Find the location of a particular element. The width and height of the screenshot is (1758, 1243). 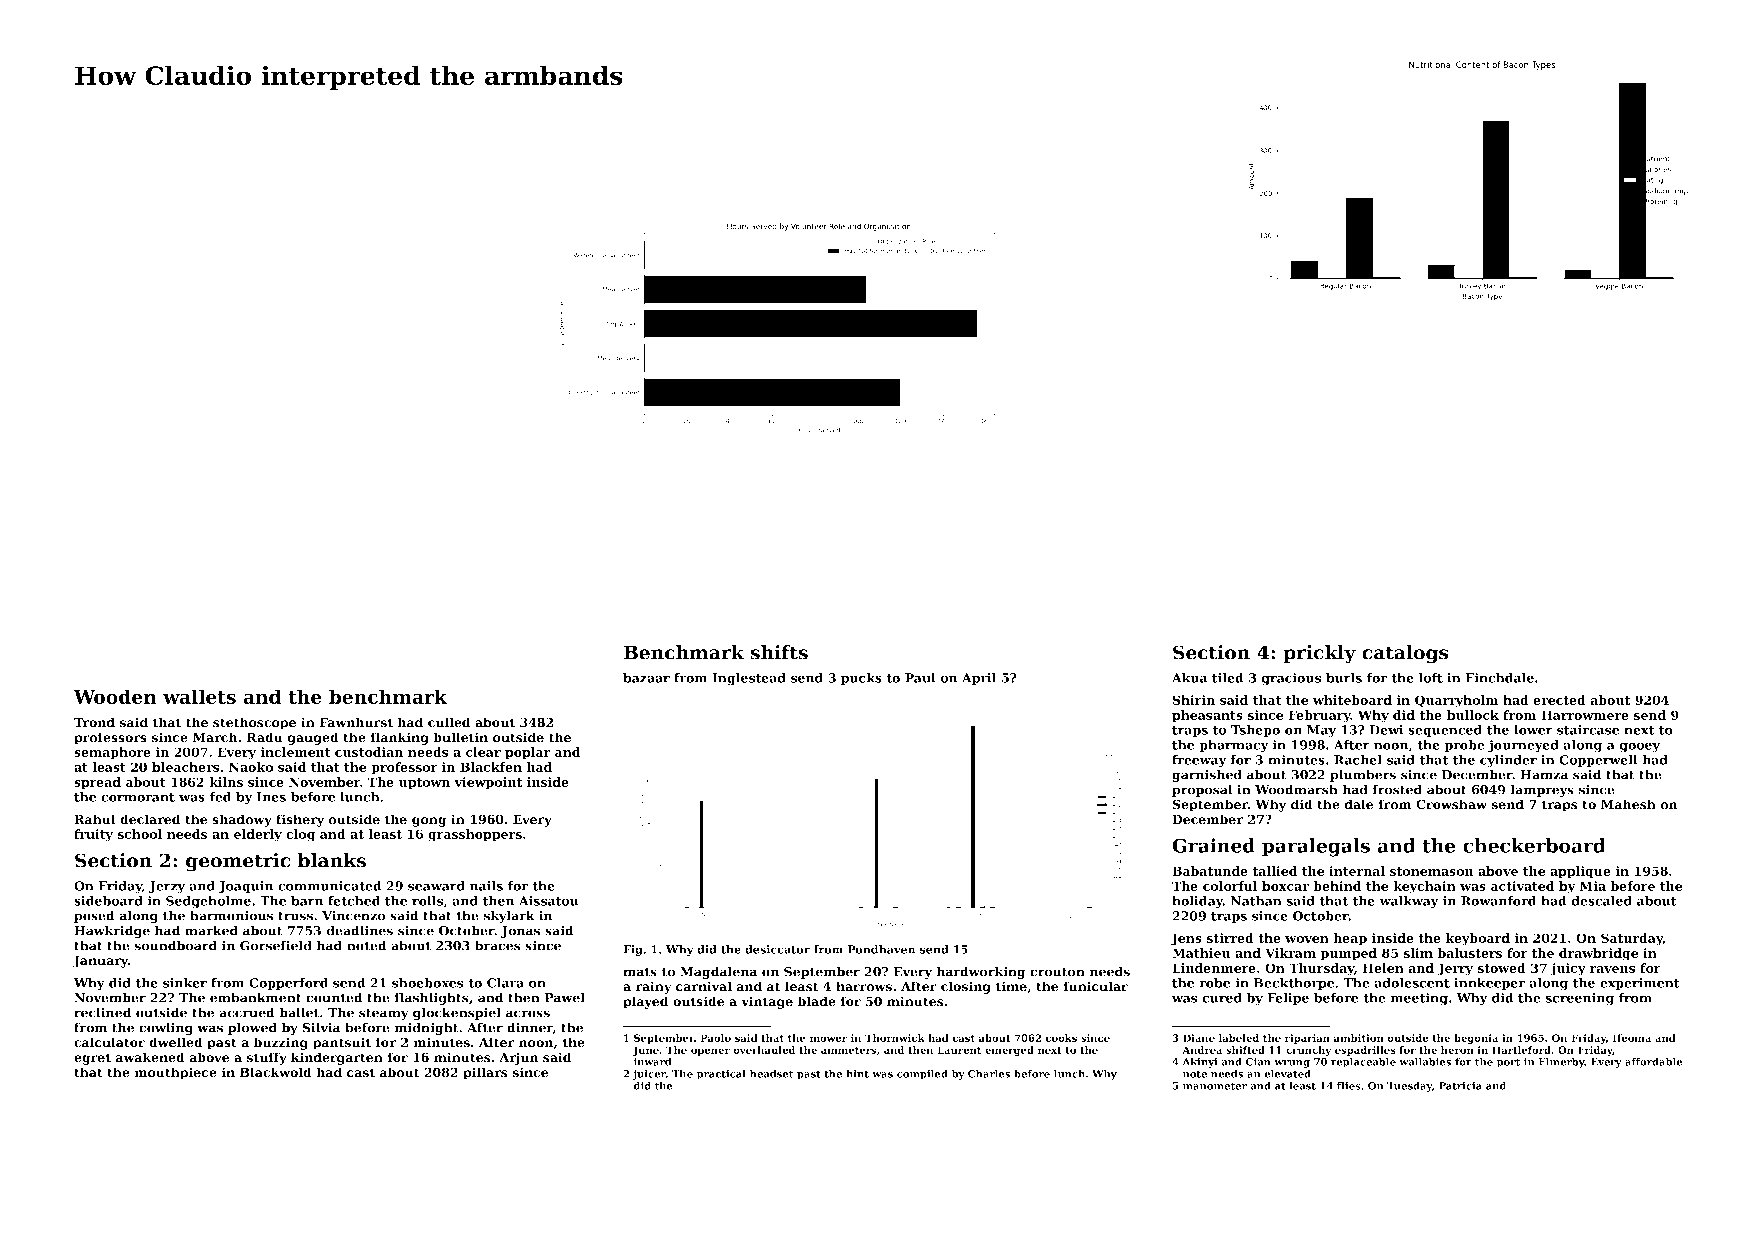

checkerboard is located at coordinates (1534, 845).
